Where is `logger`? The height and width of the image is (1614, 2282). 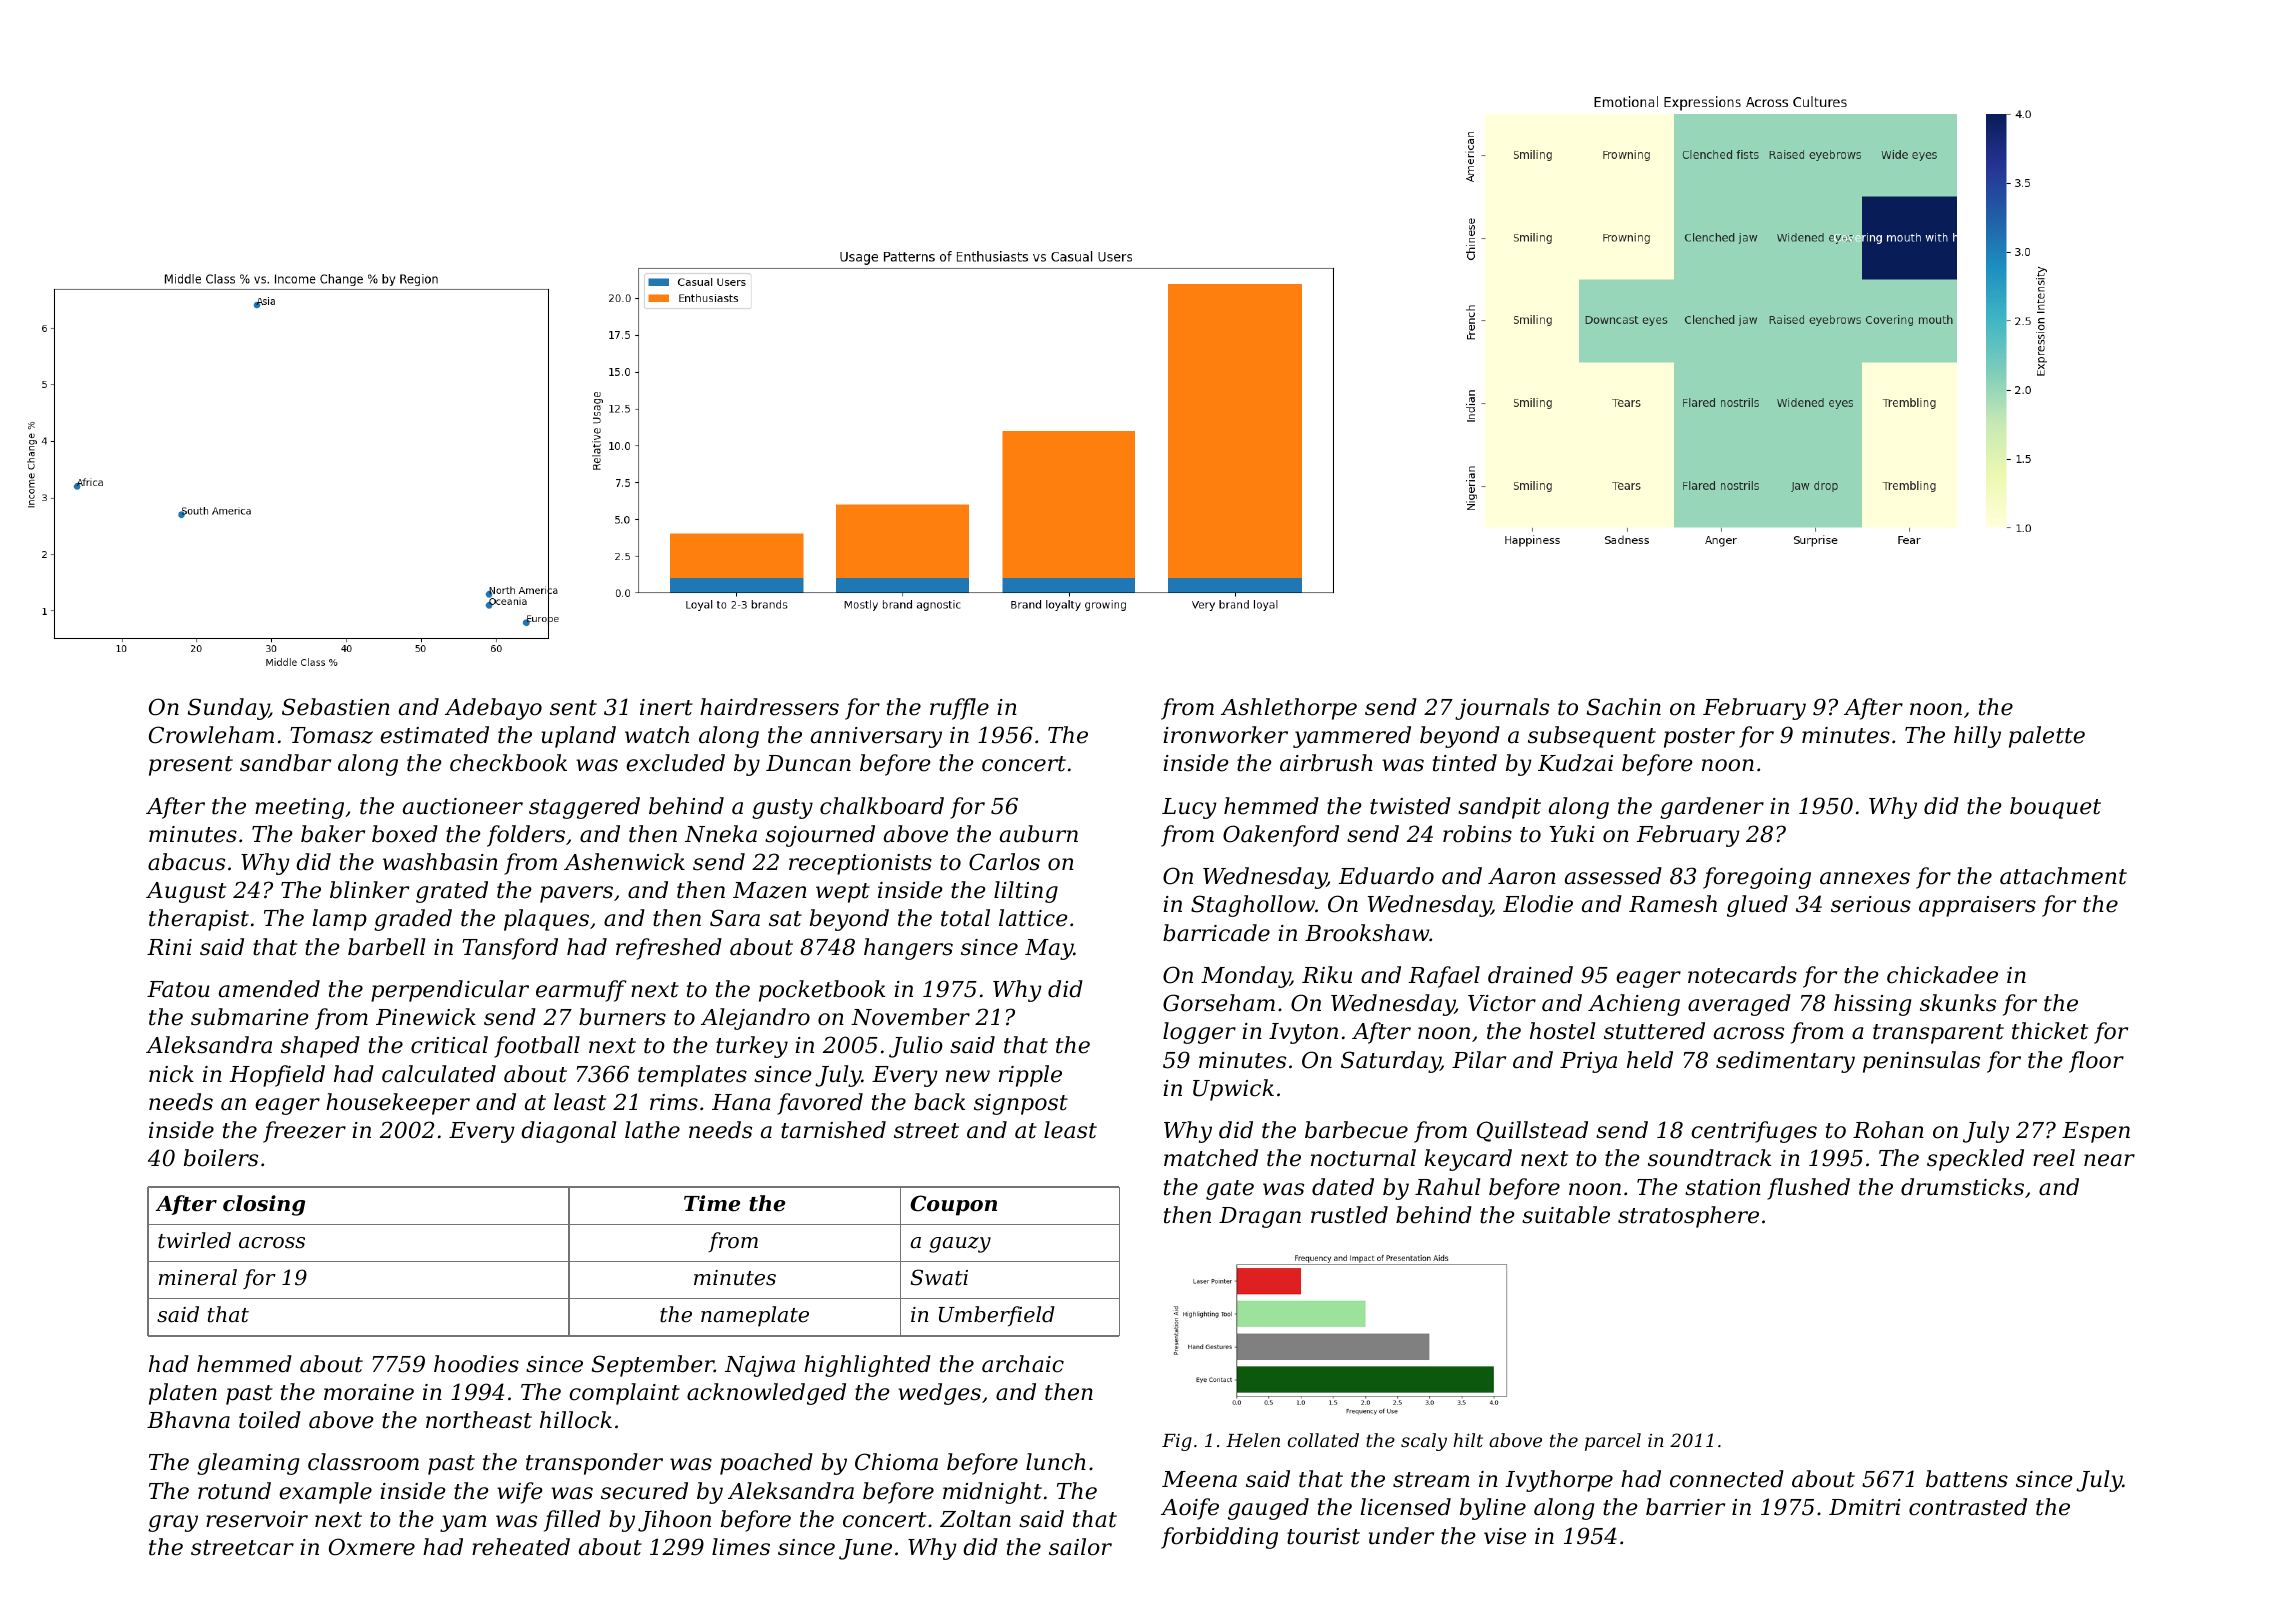
logger is located at coordinates (1199, 1033).
